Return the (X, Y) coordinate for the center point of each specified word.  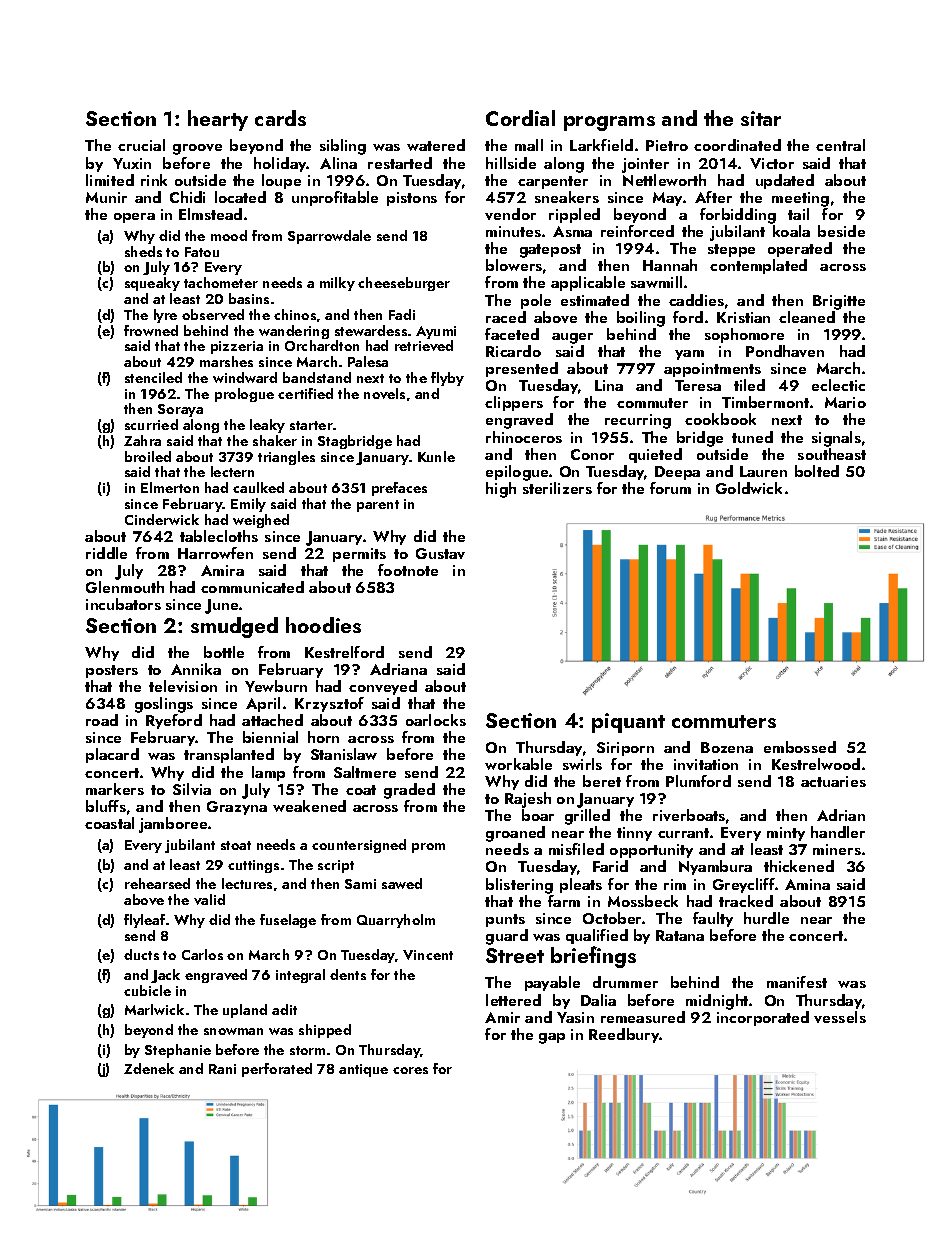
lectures (247, 883)
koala (791, 231)
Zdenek (149, 1068)
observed (213, 314)
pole (536, 301)
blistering (519, 886)
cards (280, 118)
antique (363, 1070)
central (840, 145)
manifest (797, 982)
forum (670, 488)
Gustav (440, 553)
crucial (141, 145)
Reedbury (624, 1035)
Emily (248, 505)
